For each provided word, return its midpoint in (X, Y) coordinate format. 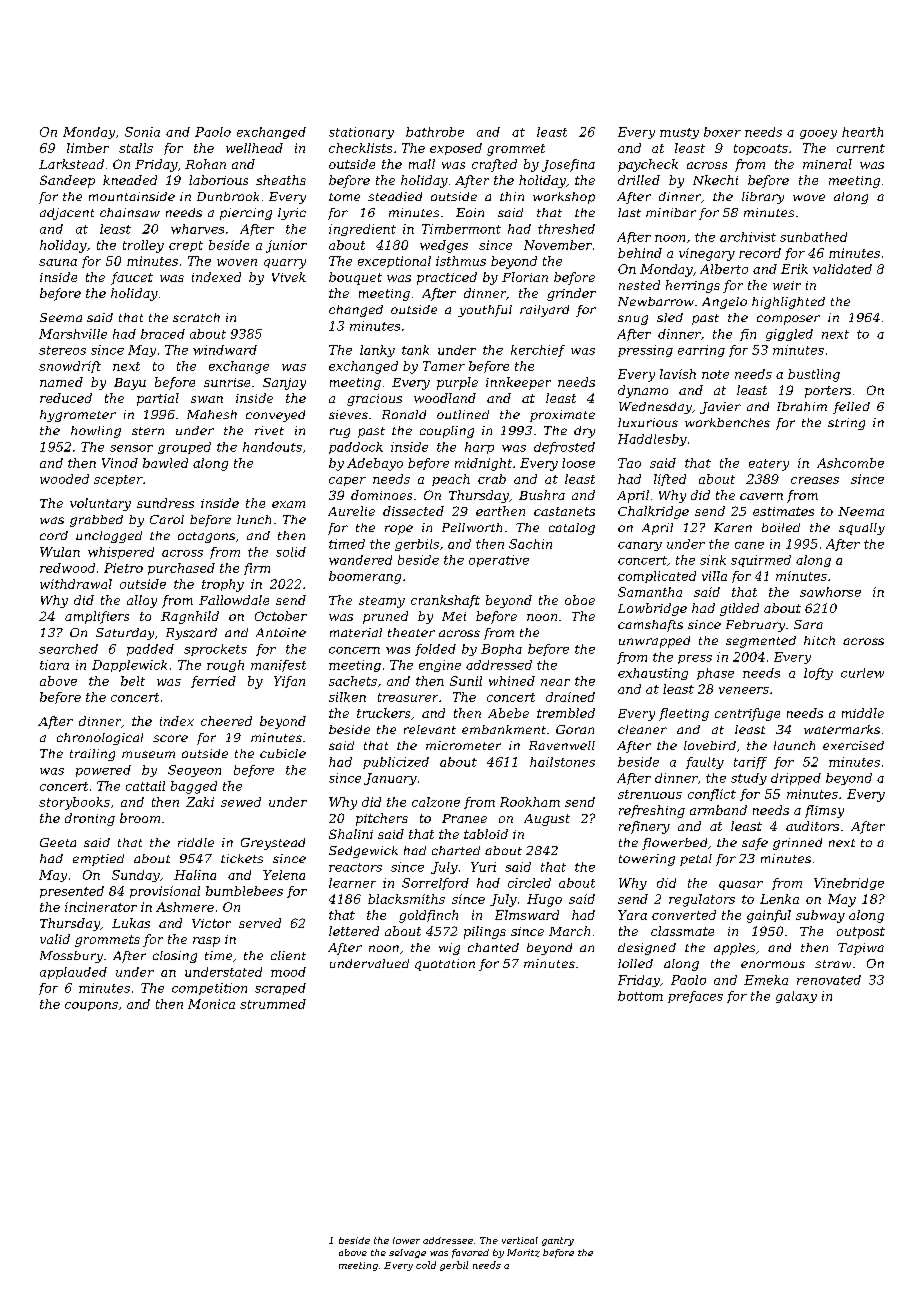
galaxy (796, 997)
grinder (571, 294)
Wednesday (655, 408)
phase (715, 674)
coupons (91, 1006)
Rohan (205, 164)
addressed (499, 665)
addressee (448, 1240)
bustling (814, 375)
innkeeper (518, 383)
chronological (100, 739)
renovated (829, 980)
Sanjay (284, 384)
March (569, 931)
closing (175, 957)
